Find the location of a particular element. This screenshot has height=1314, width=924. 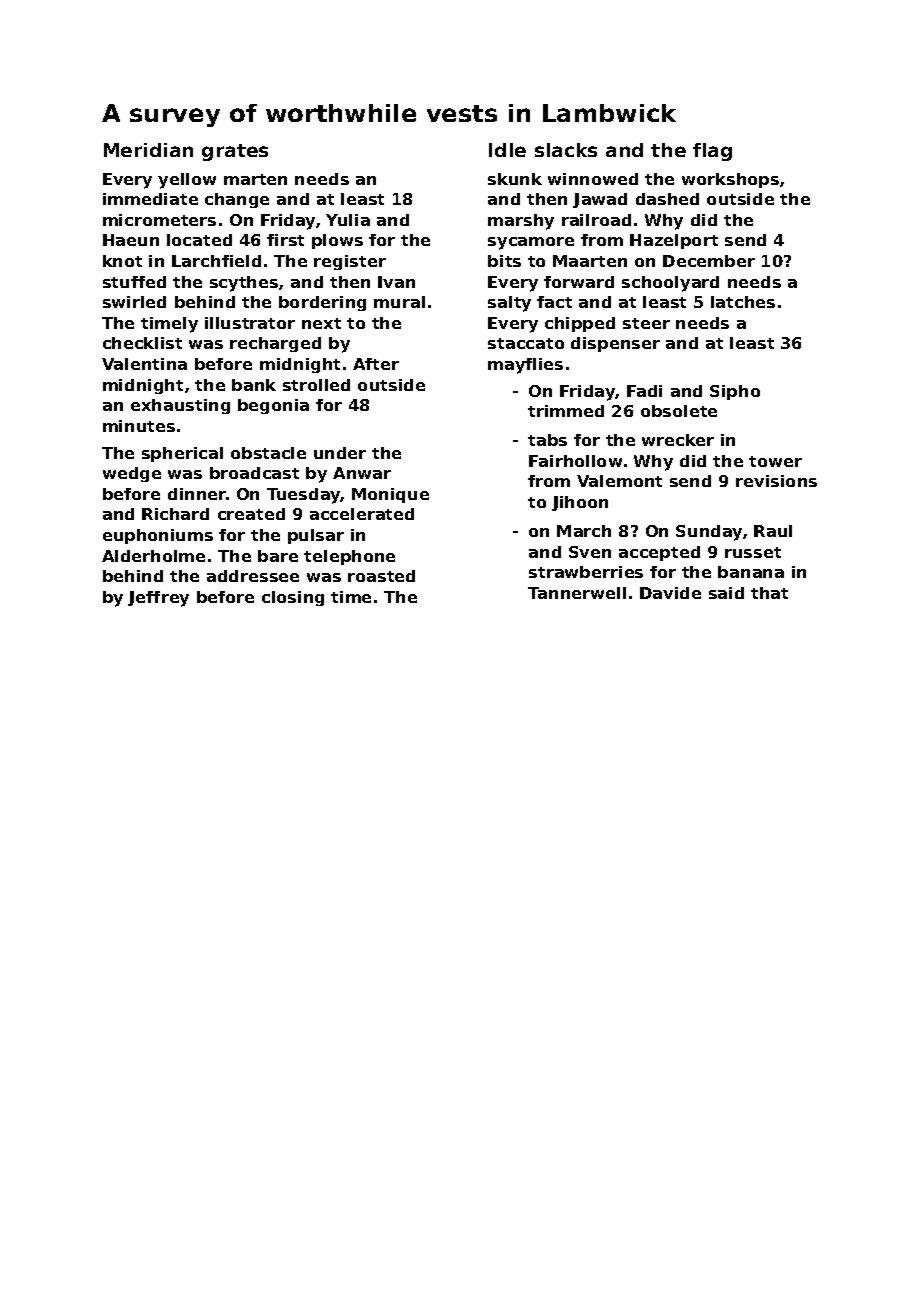

slacks is located at coordinates (566, 150).
